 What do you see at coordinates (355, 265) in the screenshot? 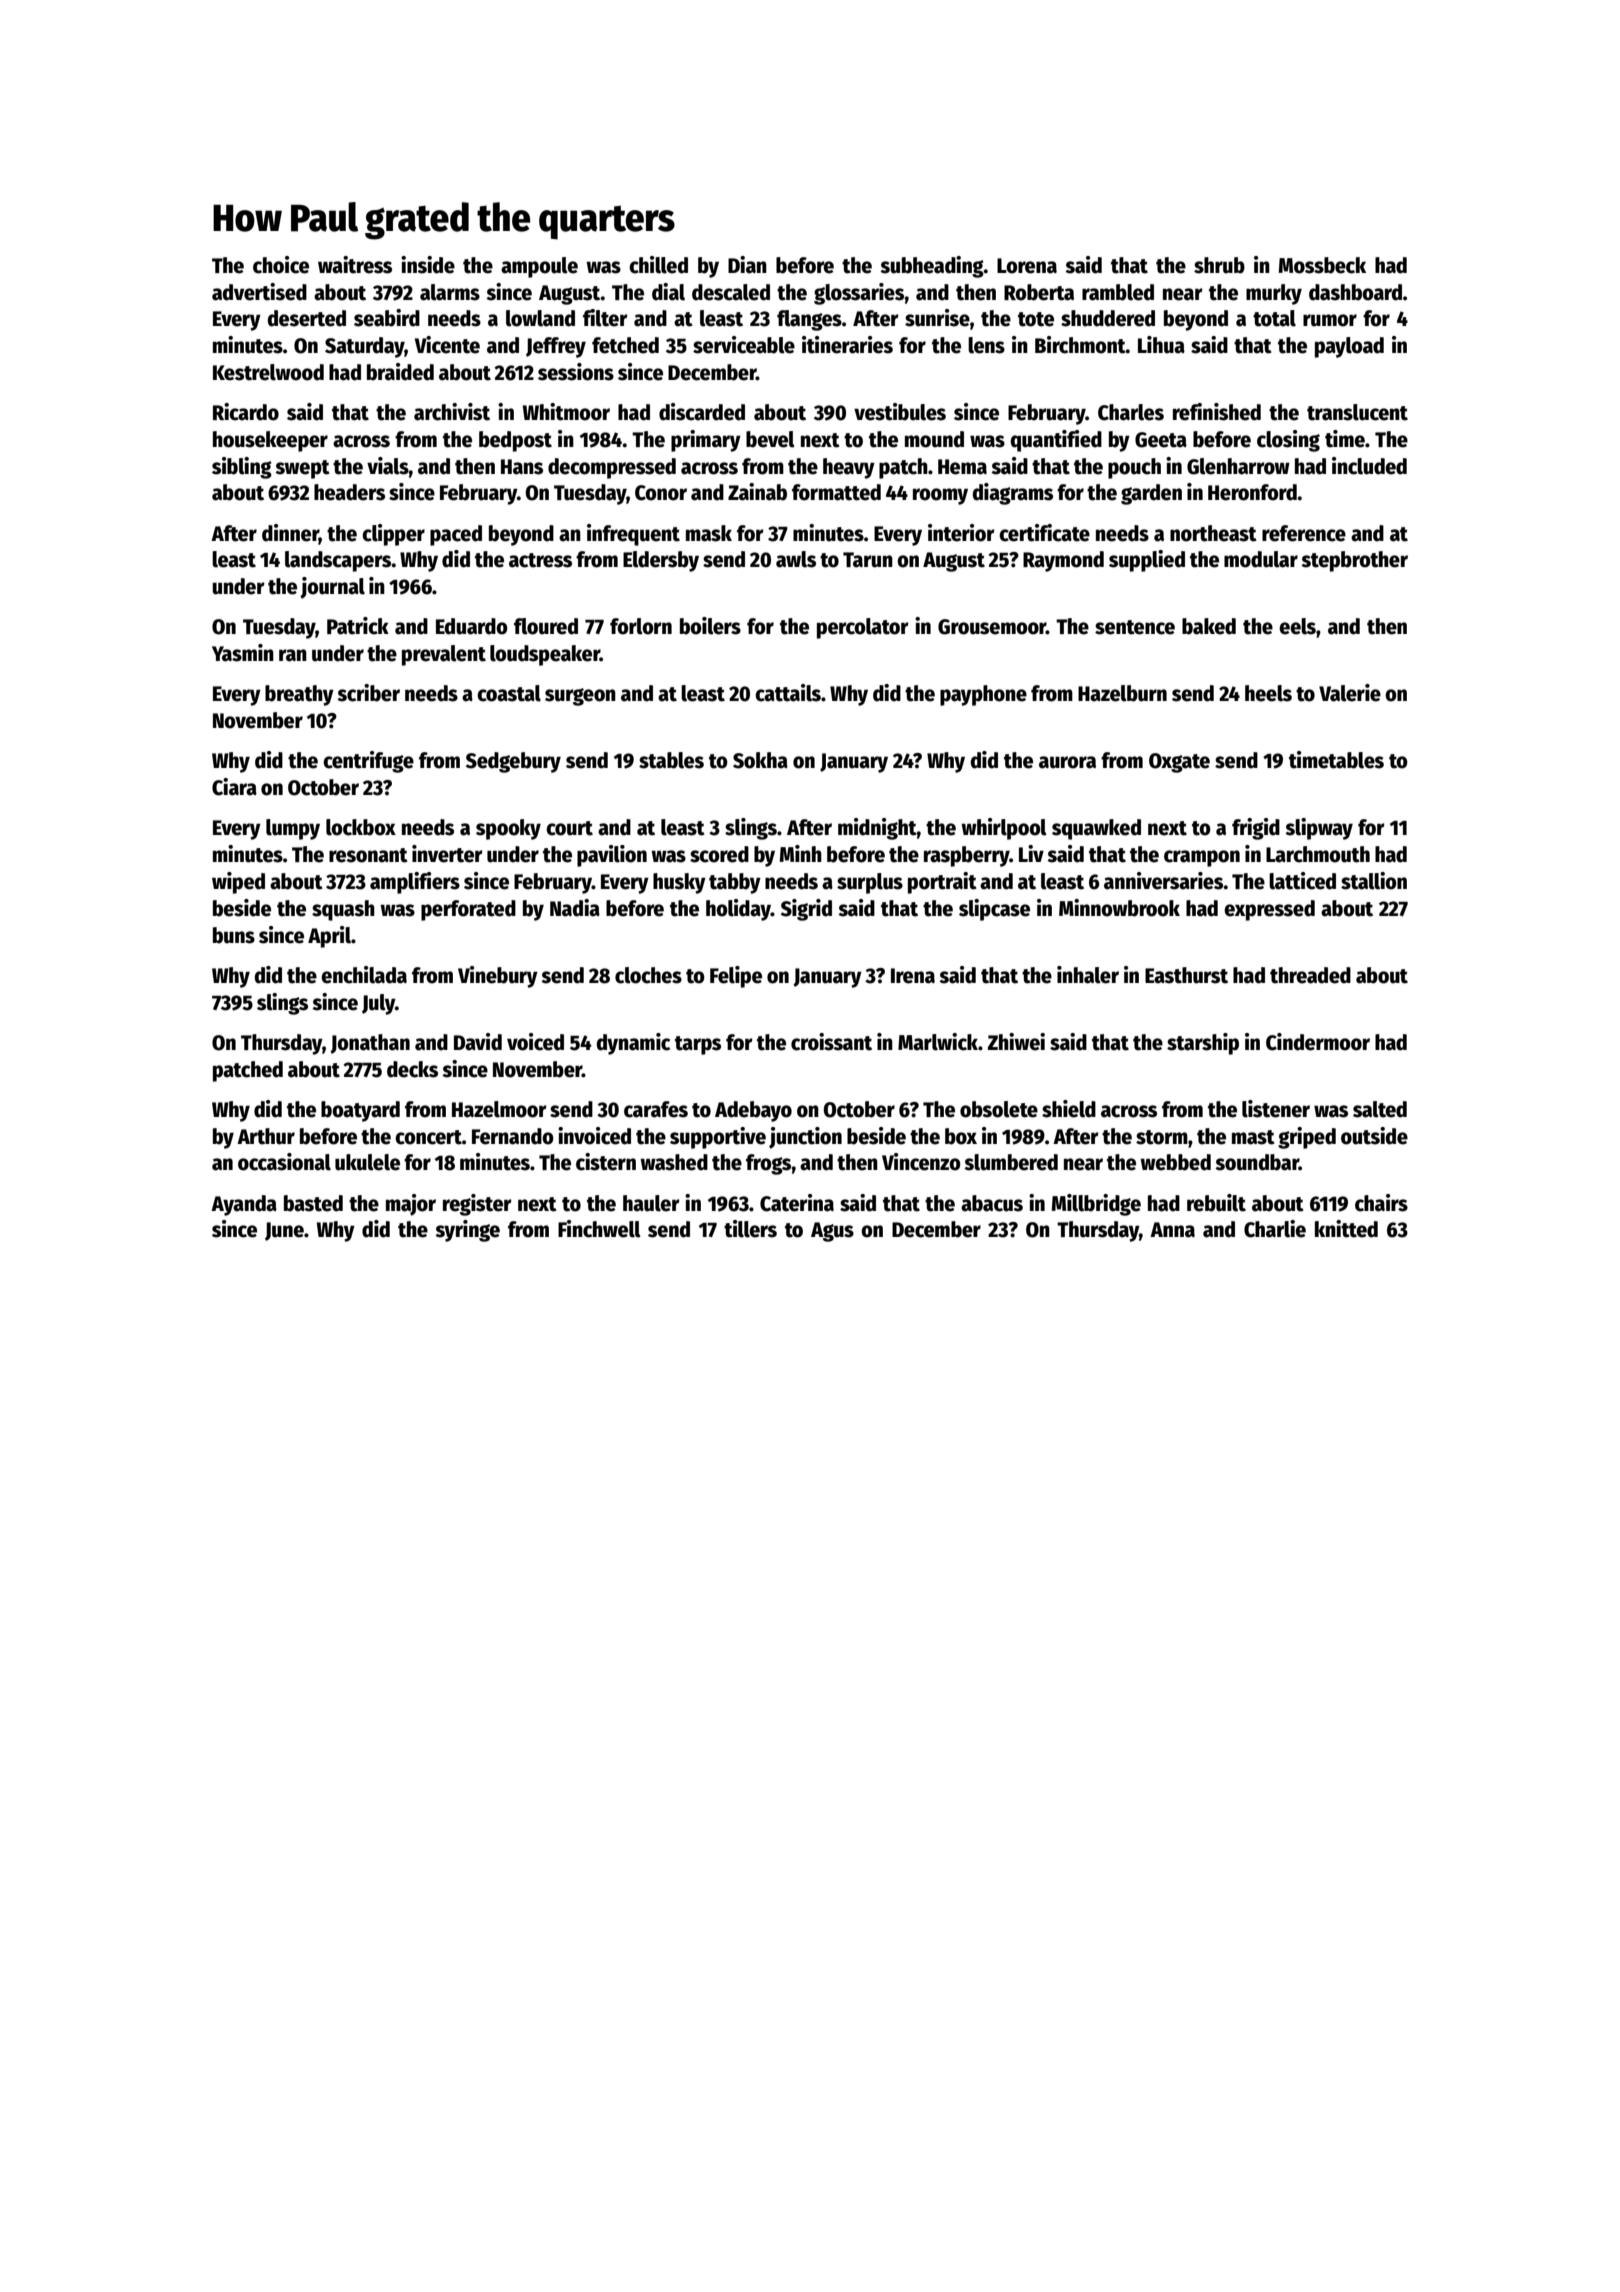
I see `waitress` at bounding box center [355, 265].
